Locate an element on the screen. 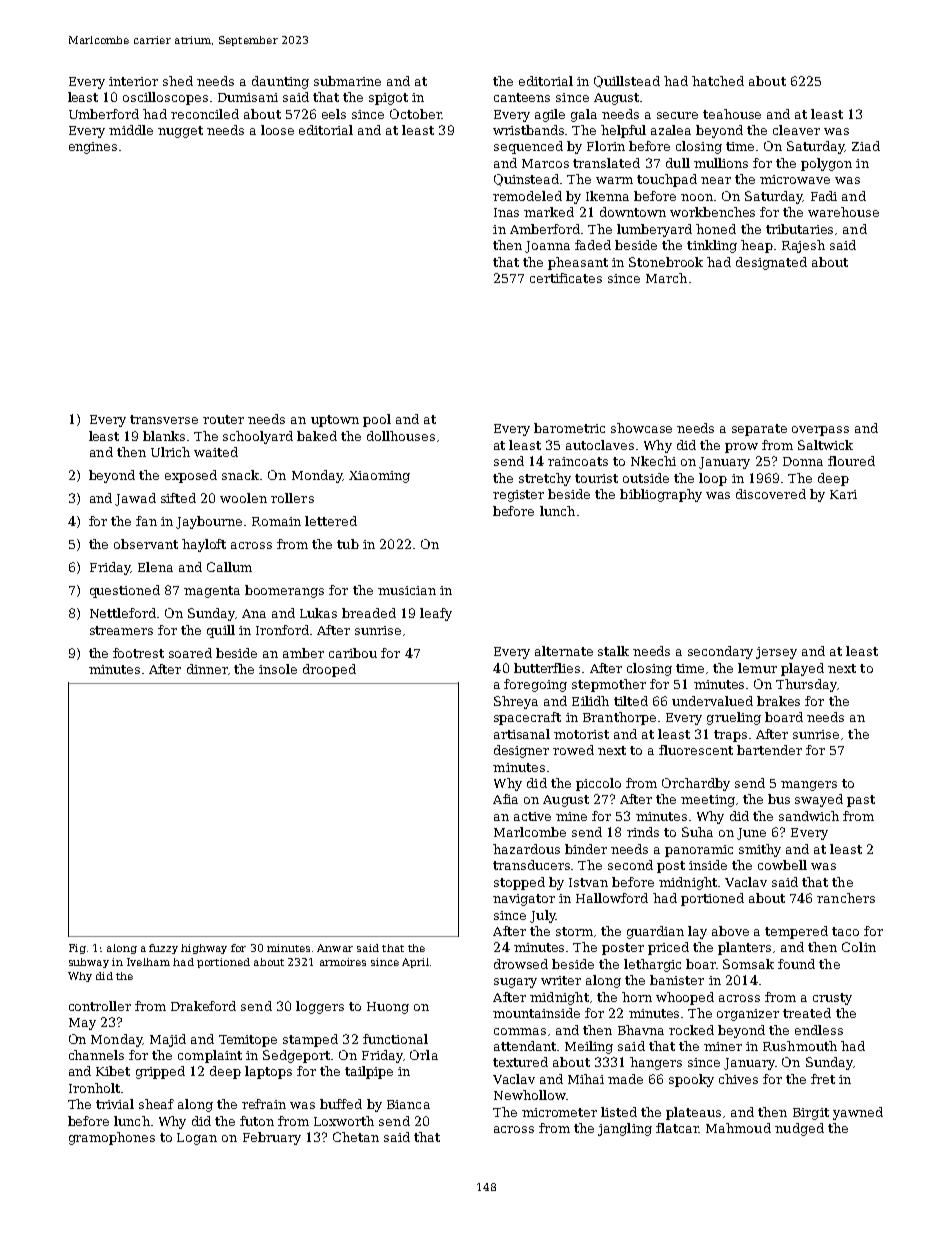 Image resolution: width=952 pixels, height=1233 pixels. Nkechi is located at coordinates (653, 461).
